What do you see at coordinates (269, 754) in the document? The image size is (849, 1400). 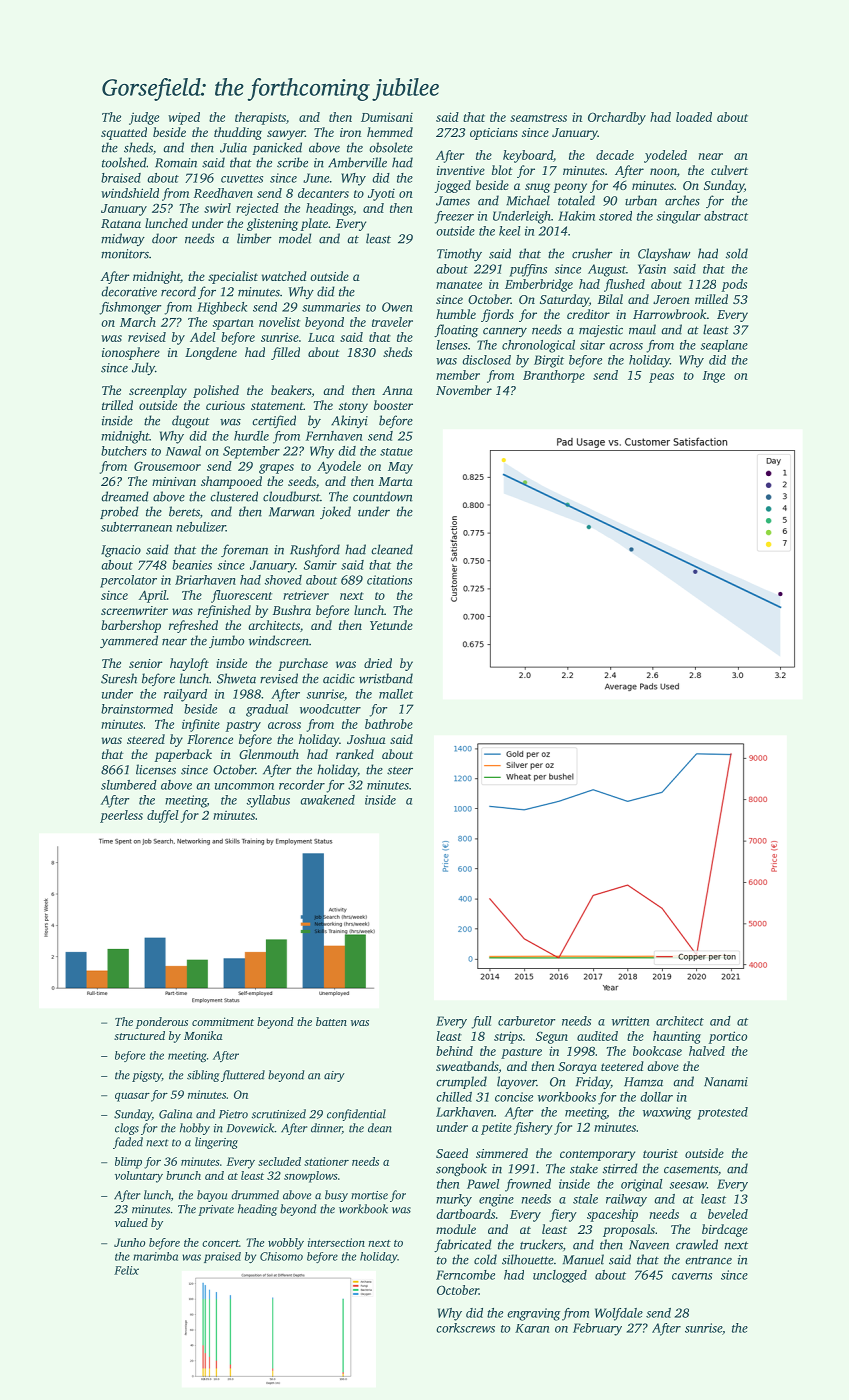 I see `Glenmouth` at bounding box center [269, 754].
